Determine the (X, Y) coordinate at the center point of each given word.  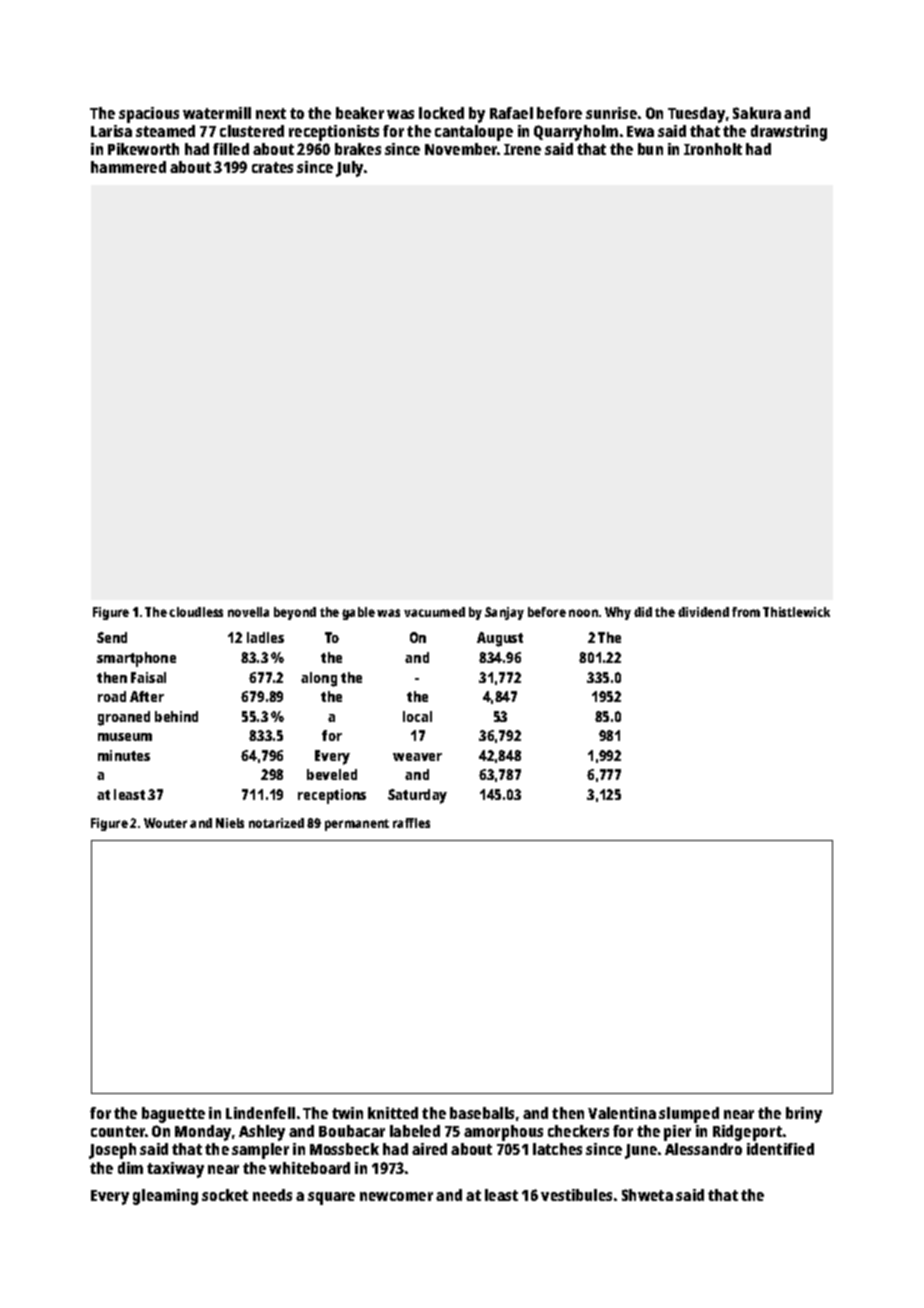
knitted (393, 1113)
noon (583, 613)
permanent (357, 825)
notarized (276, 823)
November (461, 149)
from (746, 612)
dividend (703, 612)
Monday (203, 1133)
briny (804, 1115)
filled (231, 149)
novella (248, 612)
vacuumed (434, 612)
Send (112, 637)
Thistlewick (796, 612)
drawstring (789, 133)
